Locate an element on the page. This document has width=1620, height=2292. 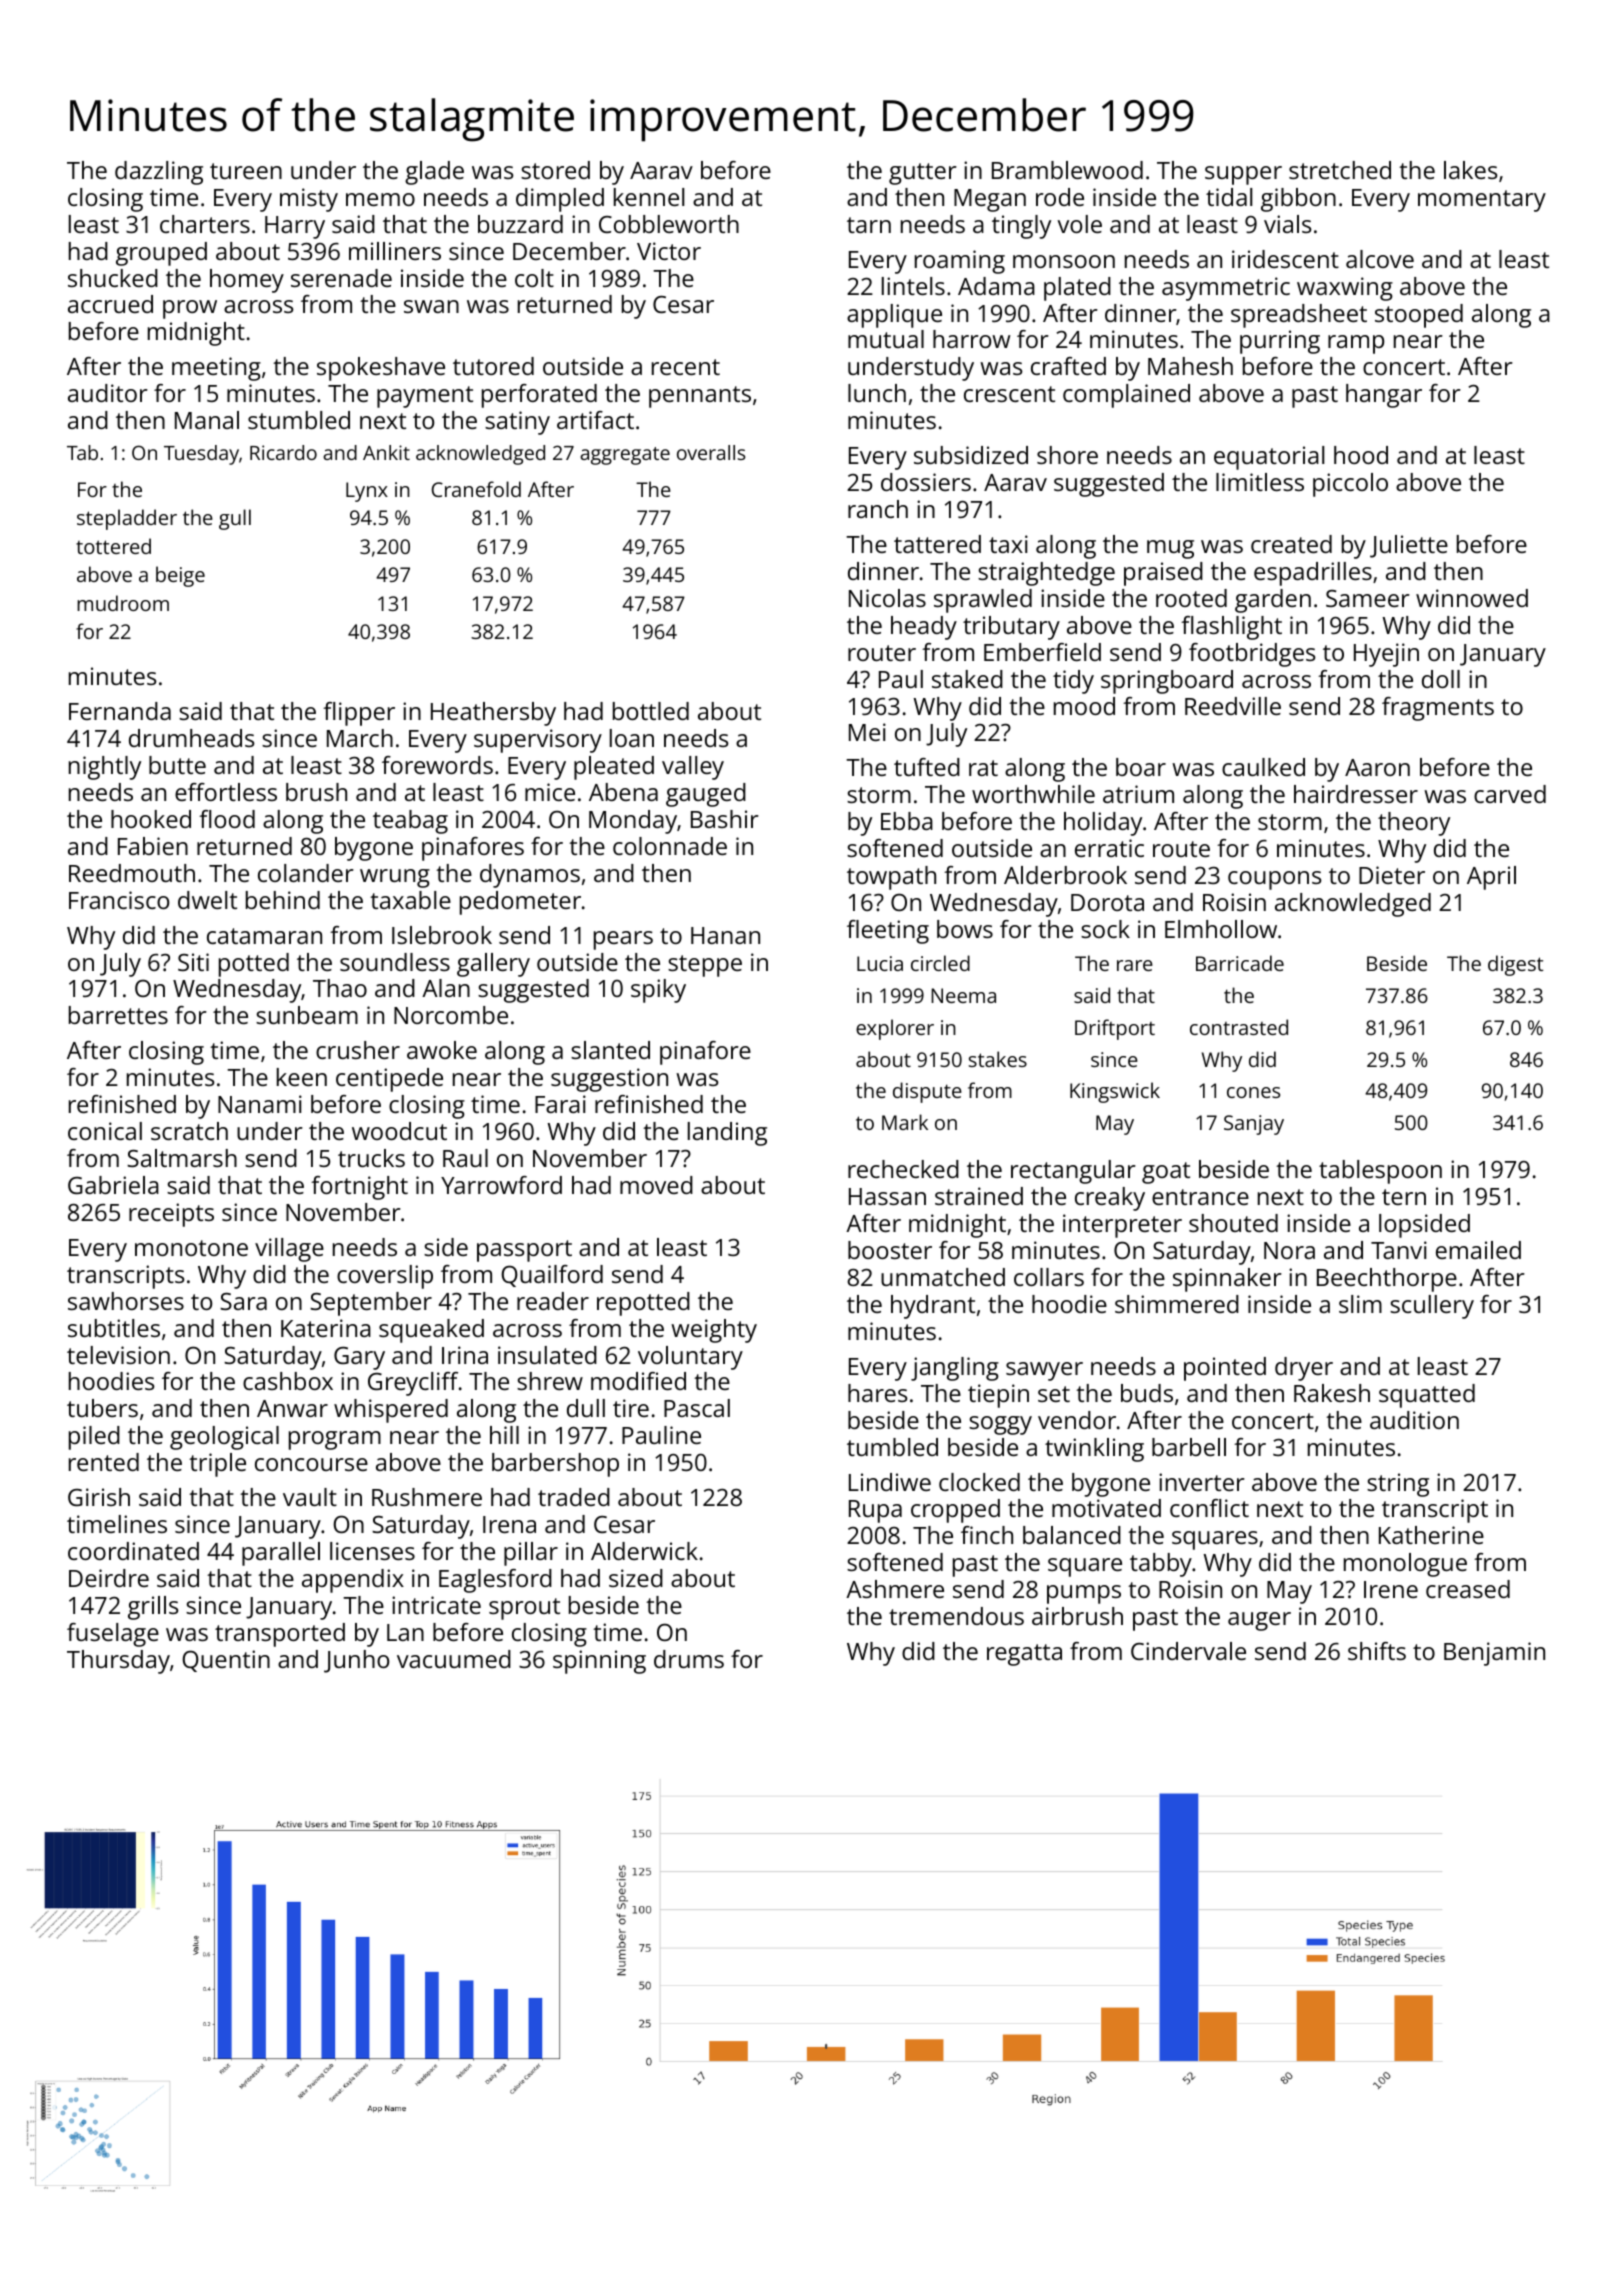
tureen is located at coordinates (246, 171).
